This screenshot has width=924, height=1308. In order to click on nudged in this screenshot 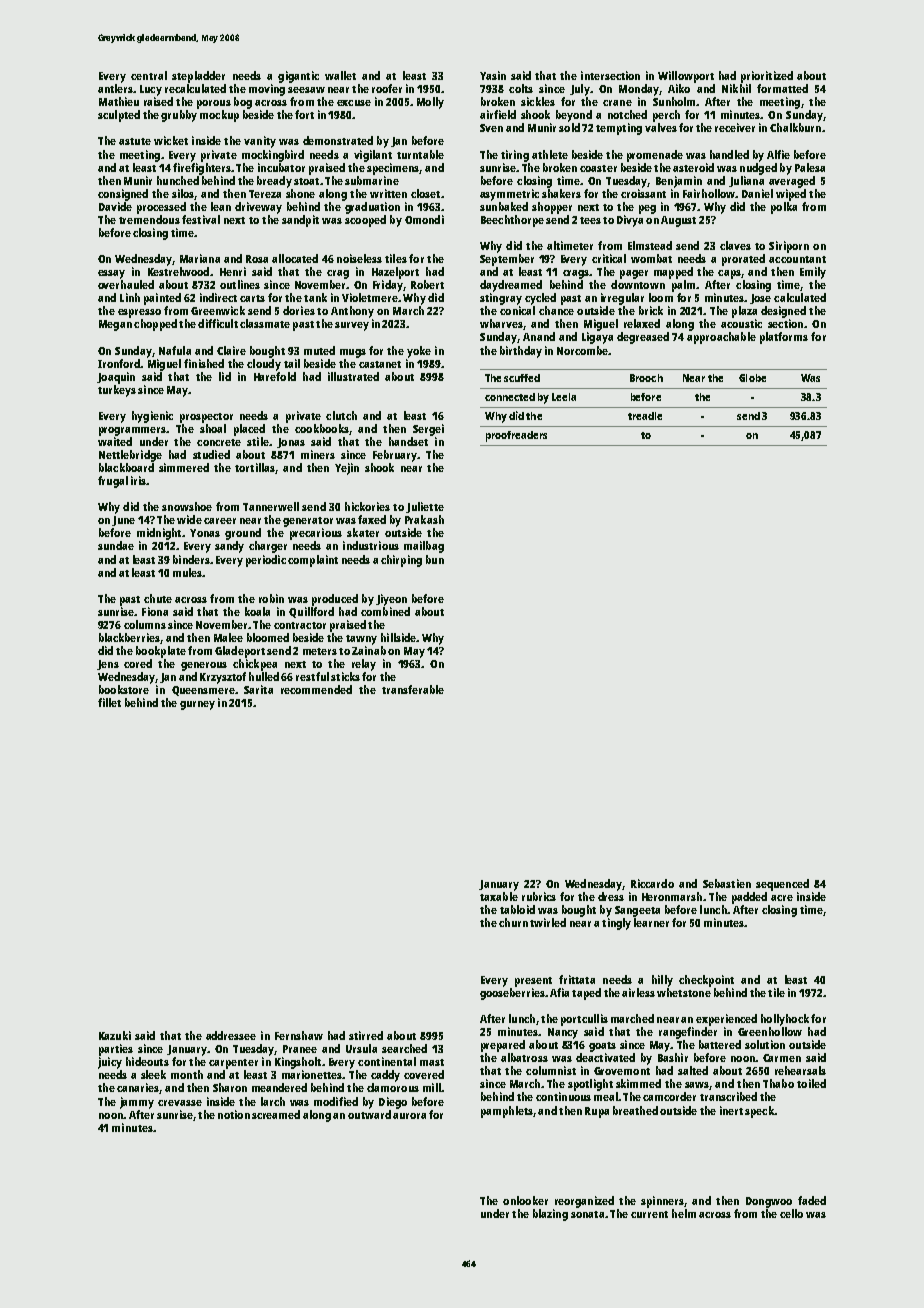, I will do `click(758, 169)`.
